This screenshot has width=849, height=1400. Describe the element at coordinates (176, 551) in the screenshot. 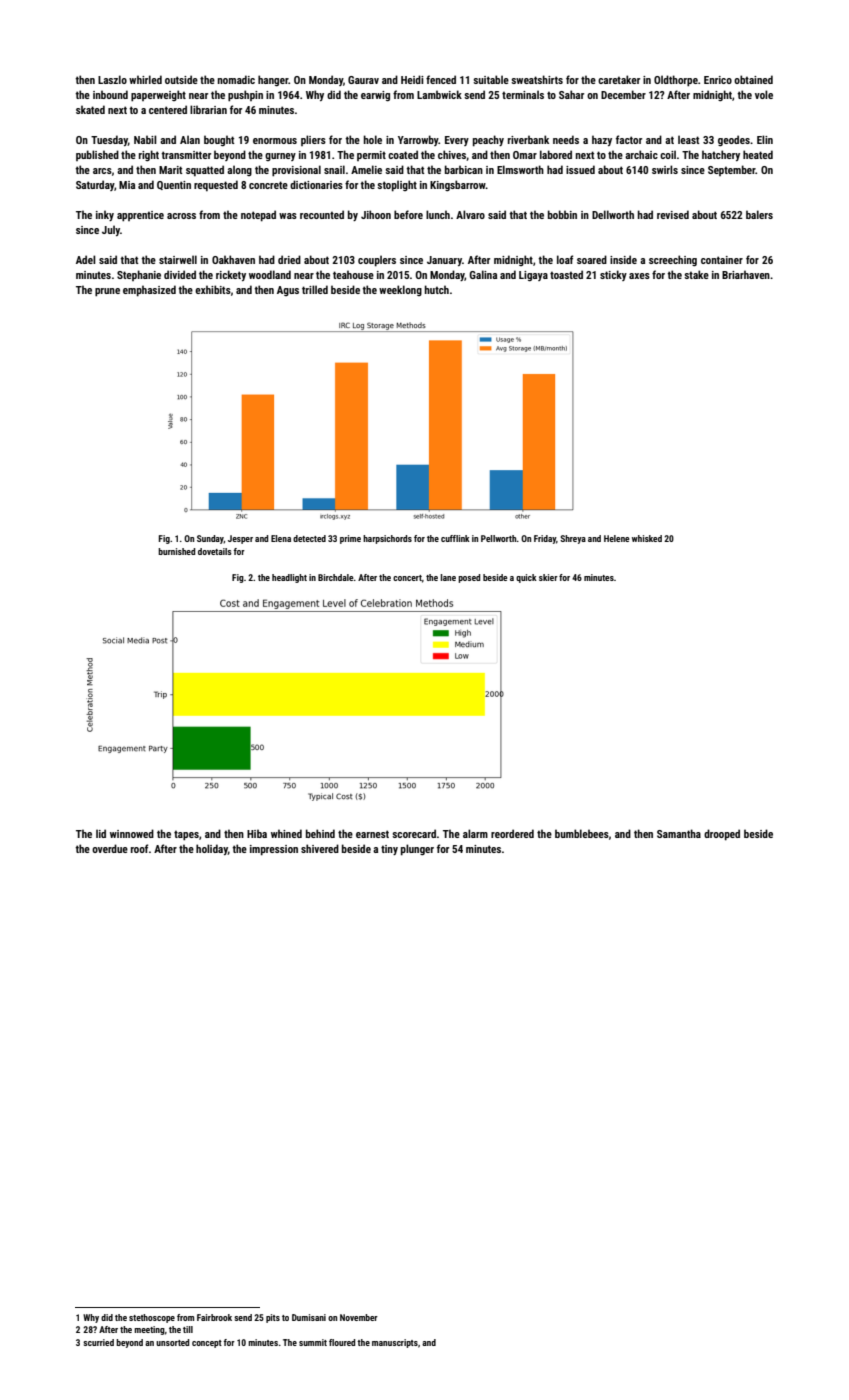

I see `burnished` at that location.
